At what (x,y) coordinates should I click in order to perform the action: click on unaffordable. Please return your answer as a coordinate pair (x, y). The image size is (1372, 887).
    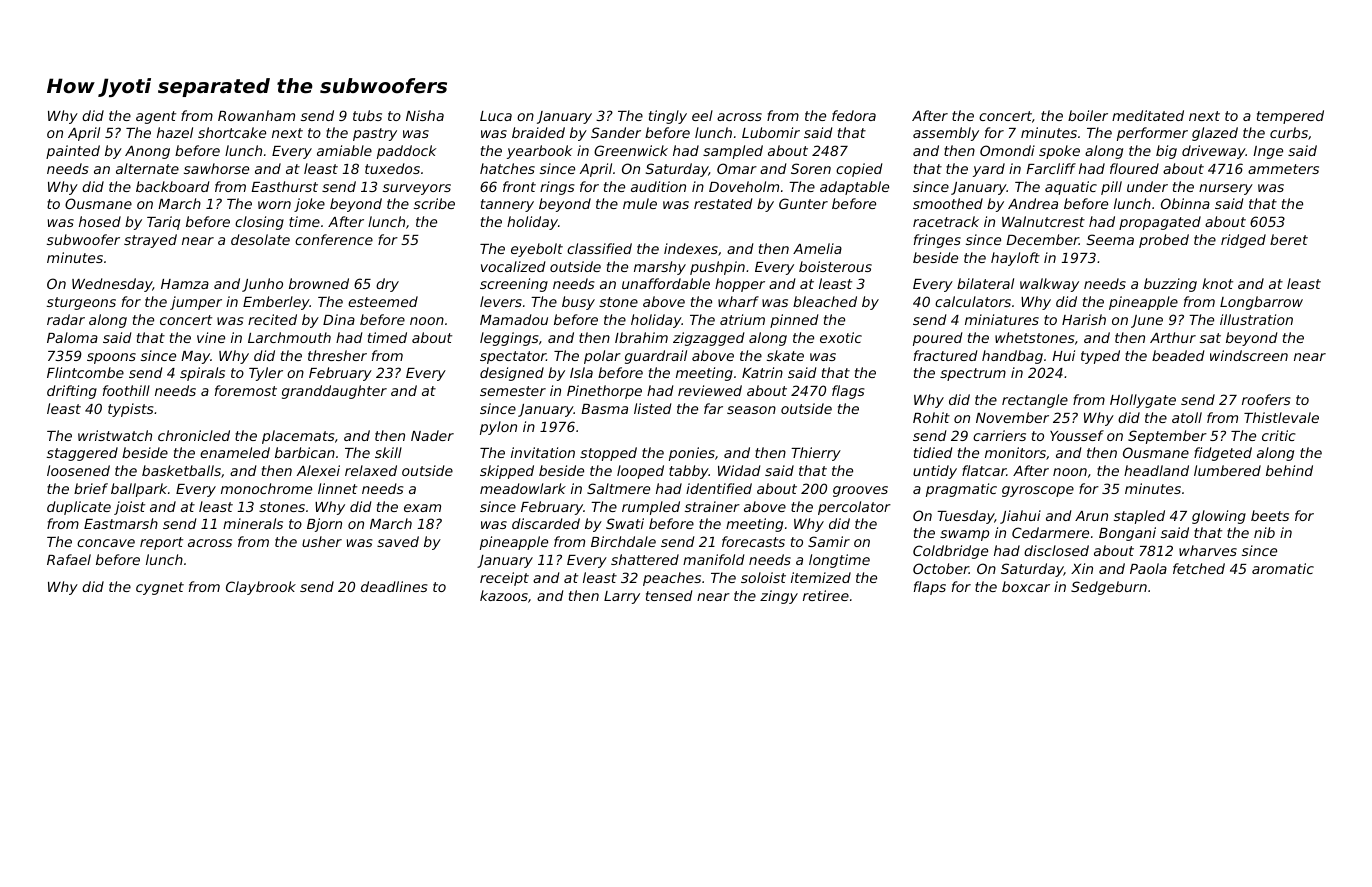
    Looking at the image, I should click on (666, 283).
